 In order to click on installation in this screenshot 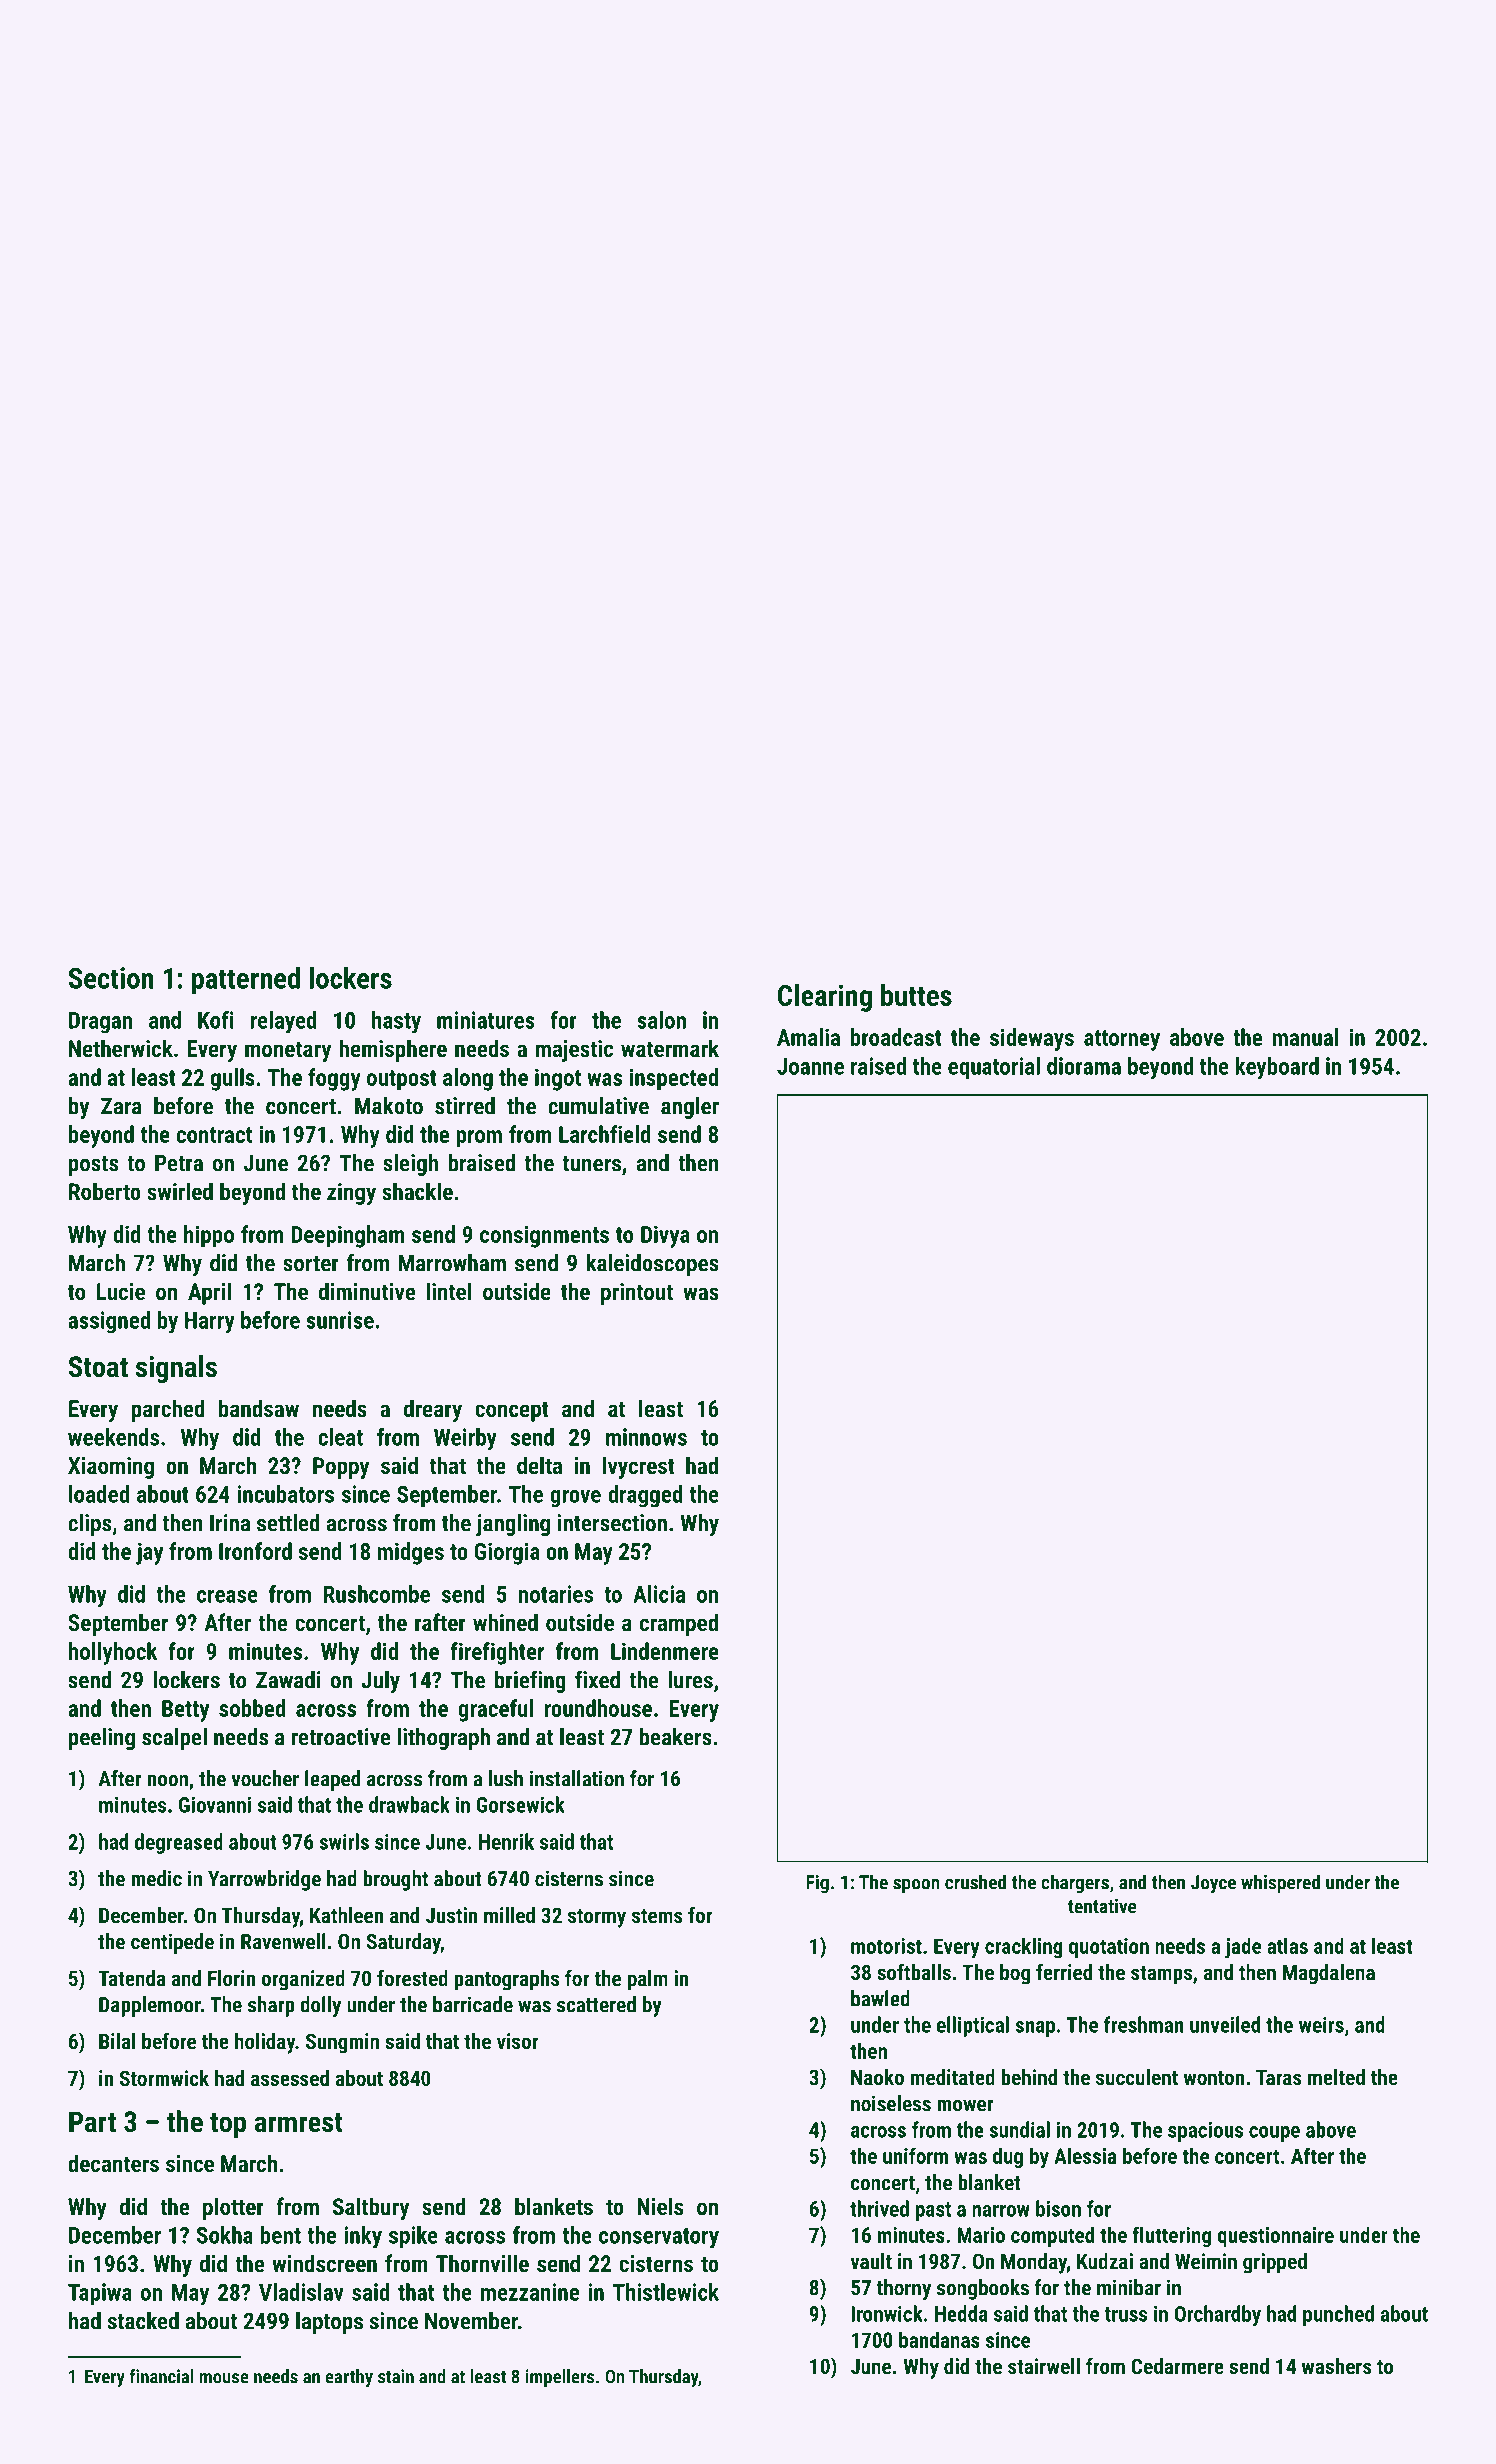, I will do `click(577, 1778)`.
